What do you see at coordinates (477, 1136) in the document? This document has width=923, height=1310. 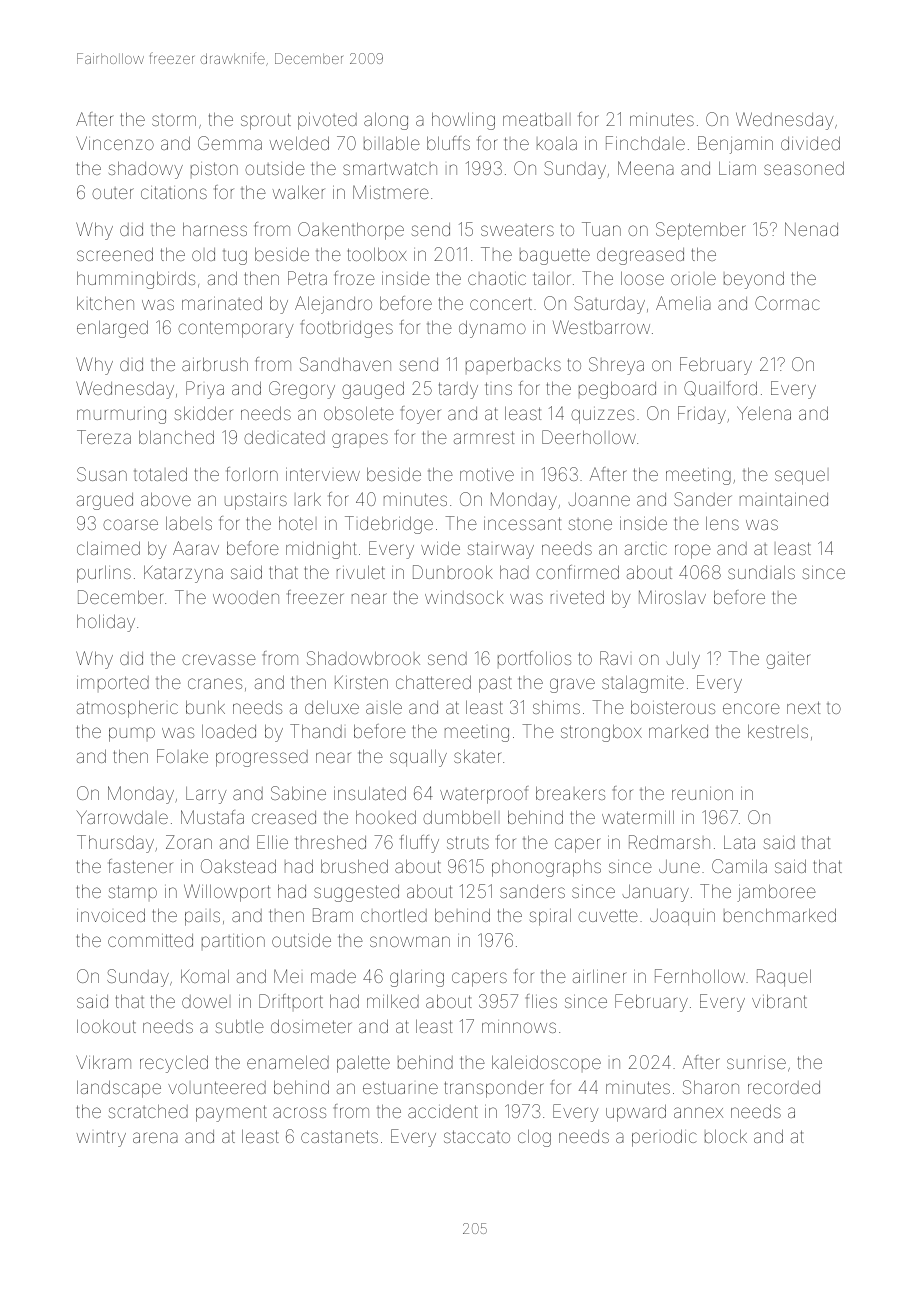 I see `staccato` at bounding box center [477, 1136].
